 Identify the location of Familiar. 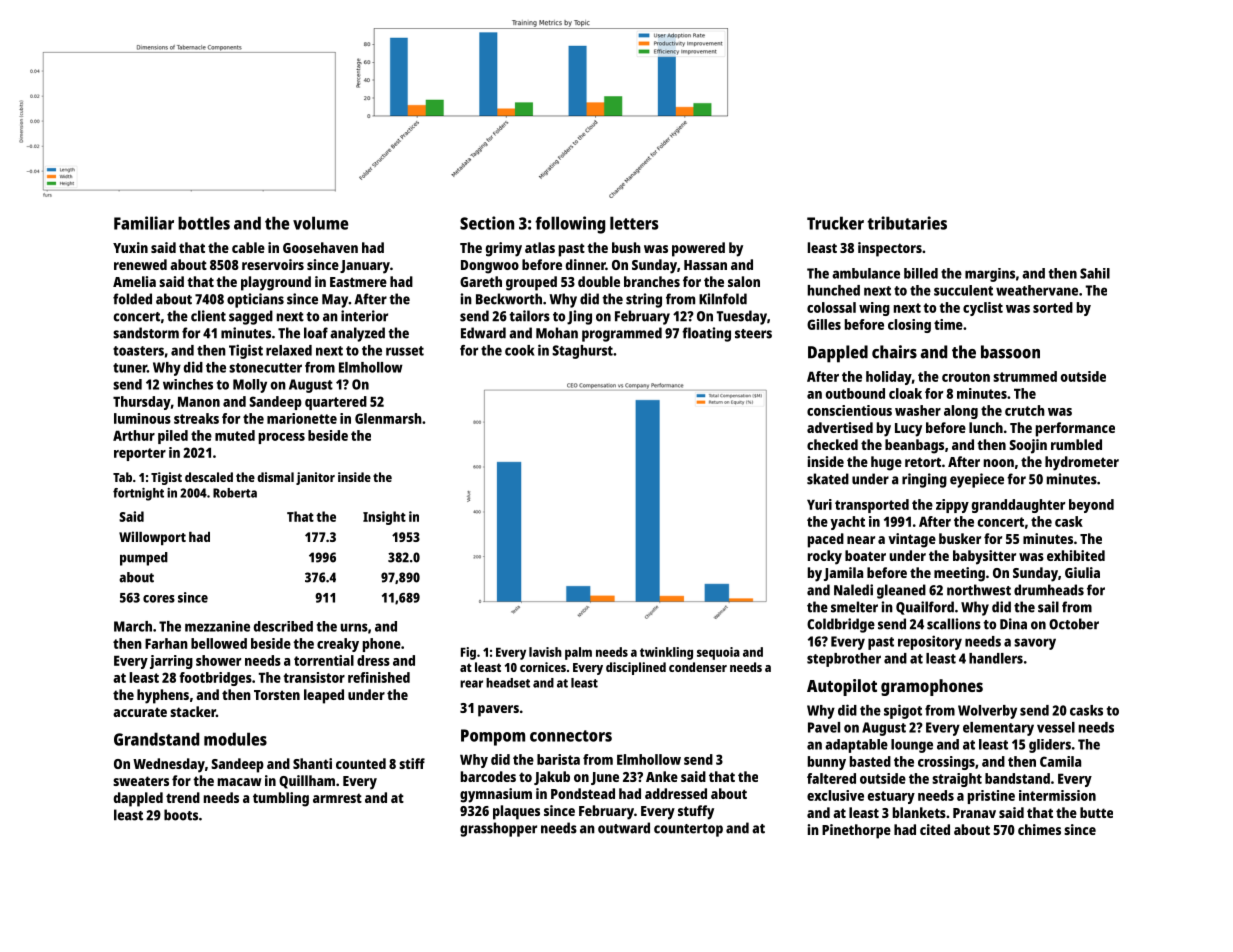
(144, 223).
